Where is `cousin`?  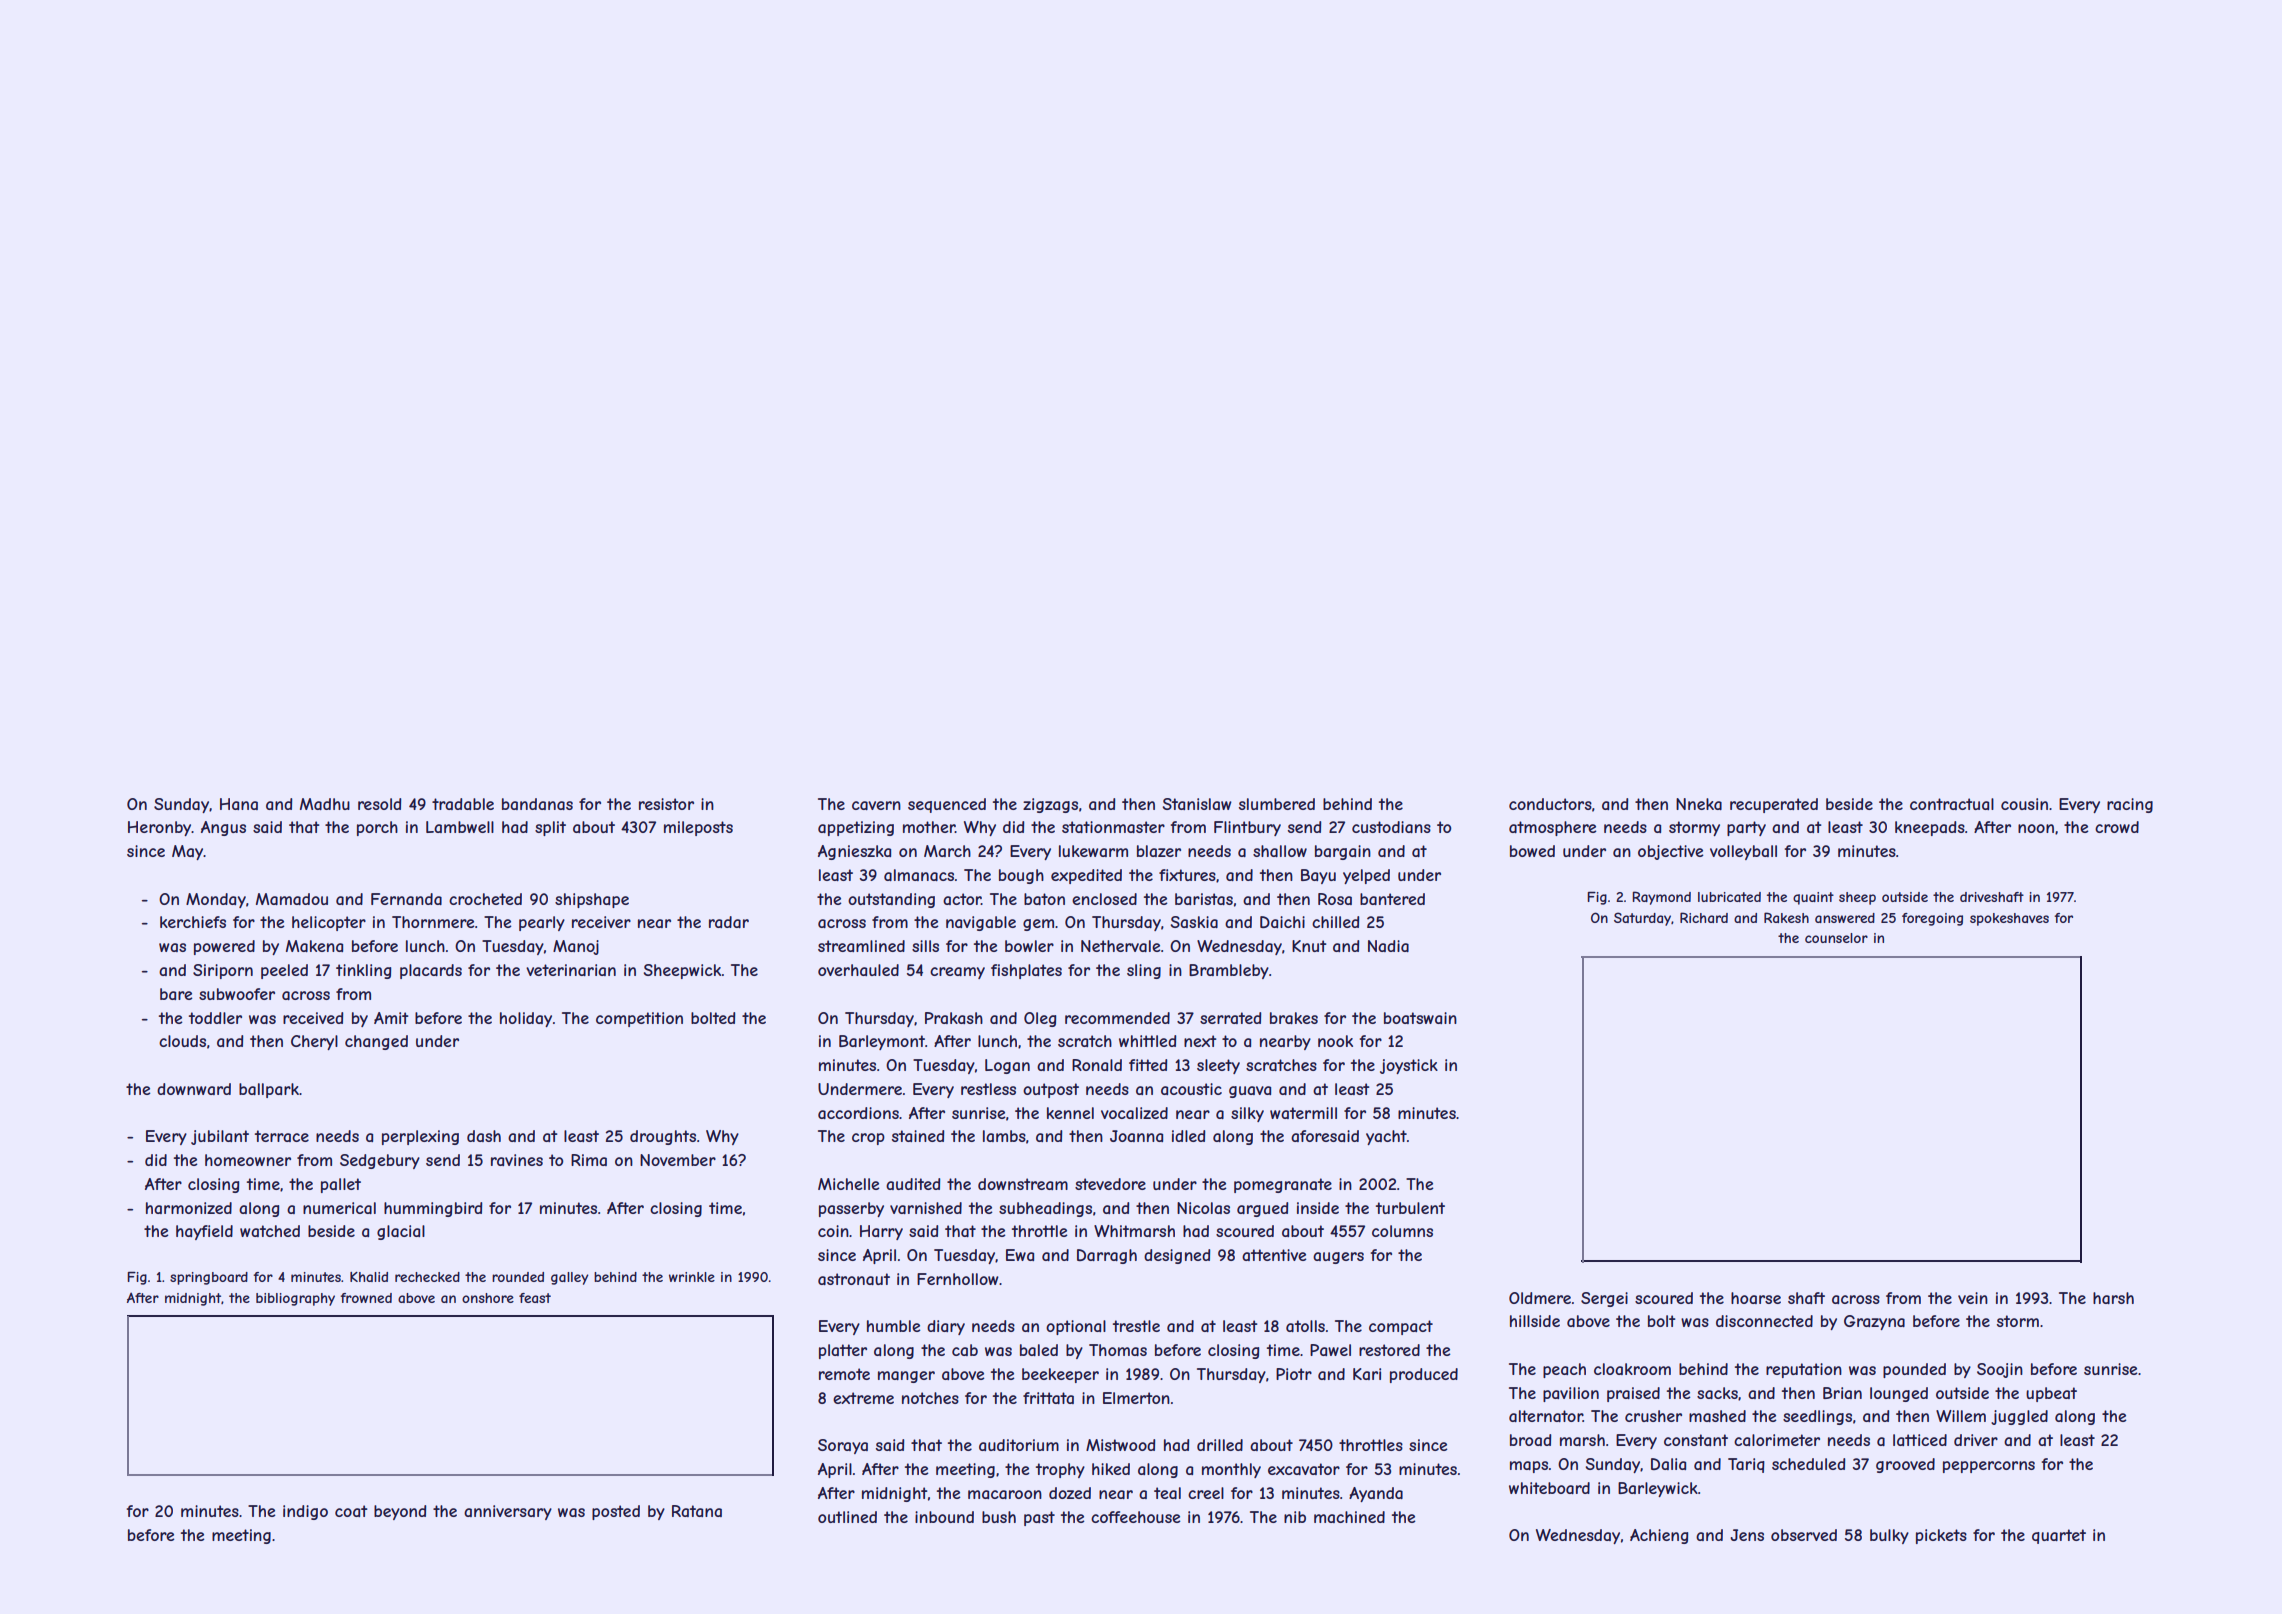
cousin is located at coordinates (2024, 804).
